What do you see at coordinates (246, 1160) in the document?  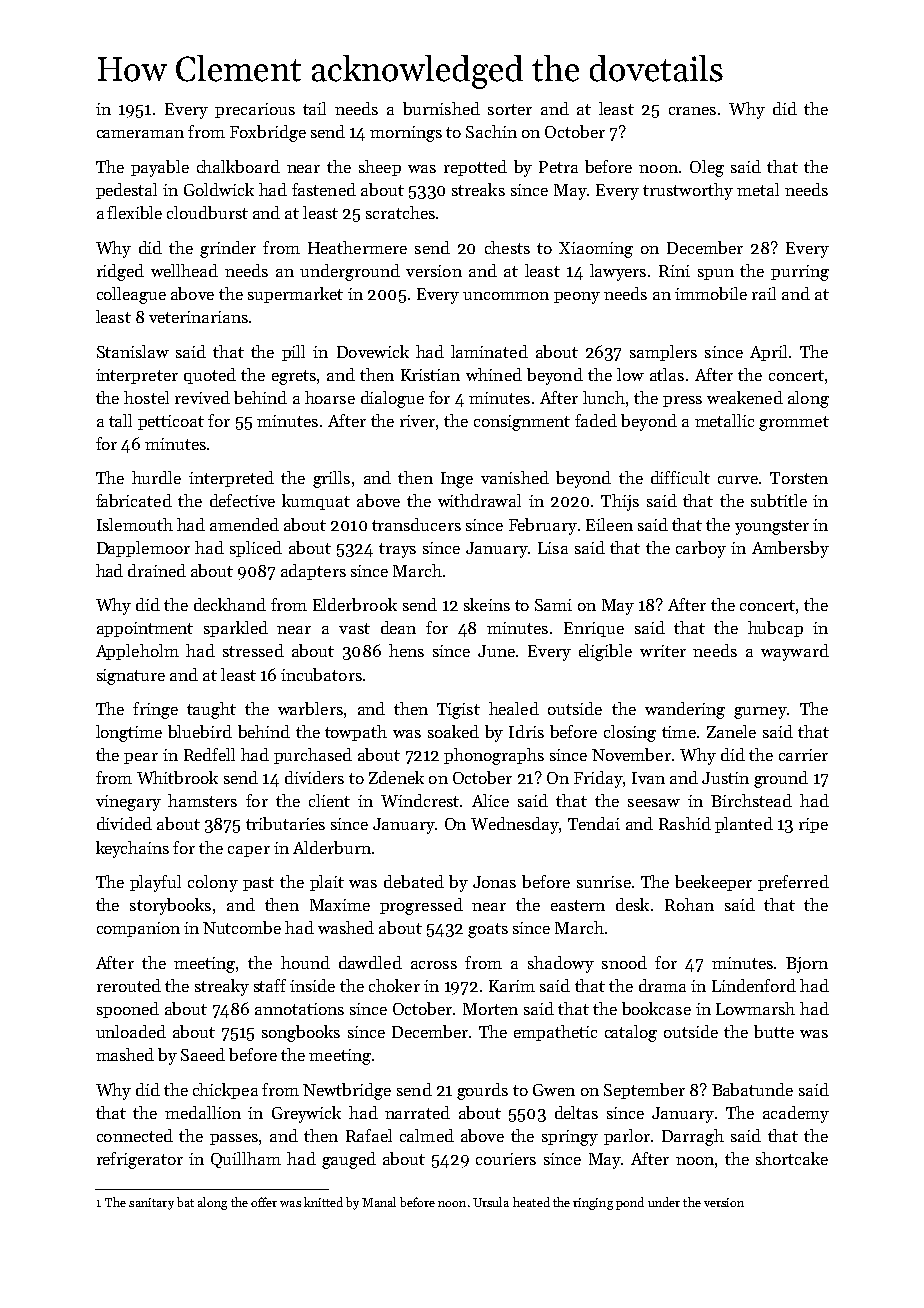 I see `Quillham` at bounding box center [246, 1160].
